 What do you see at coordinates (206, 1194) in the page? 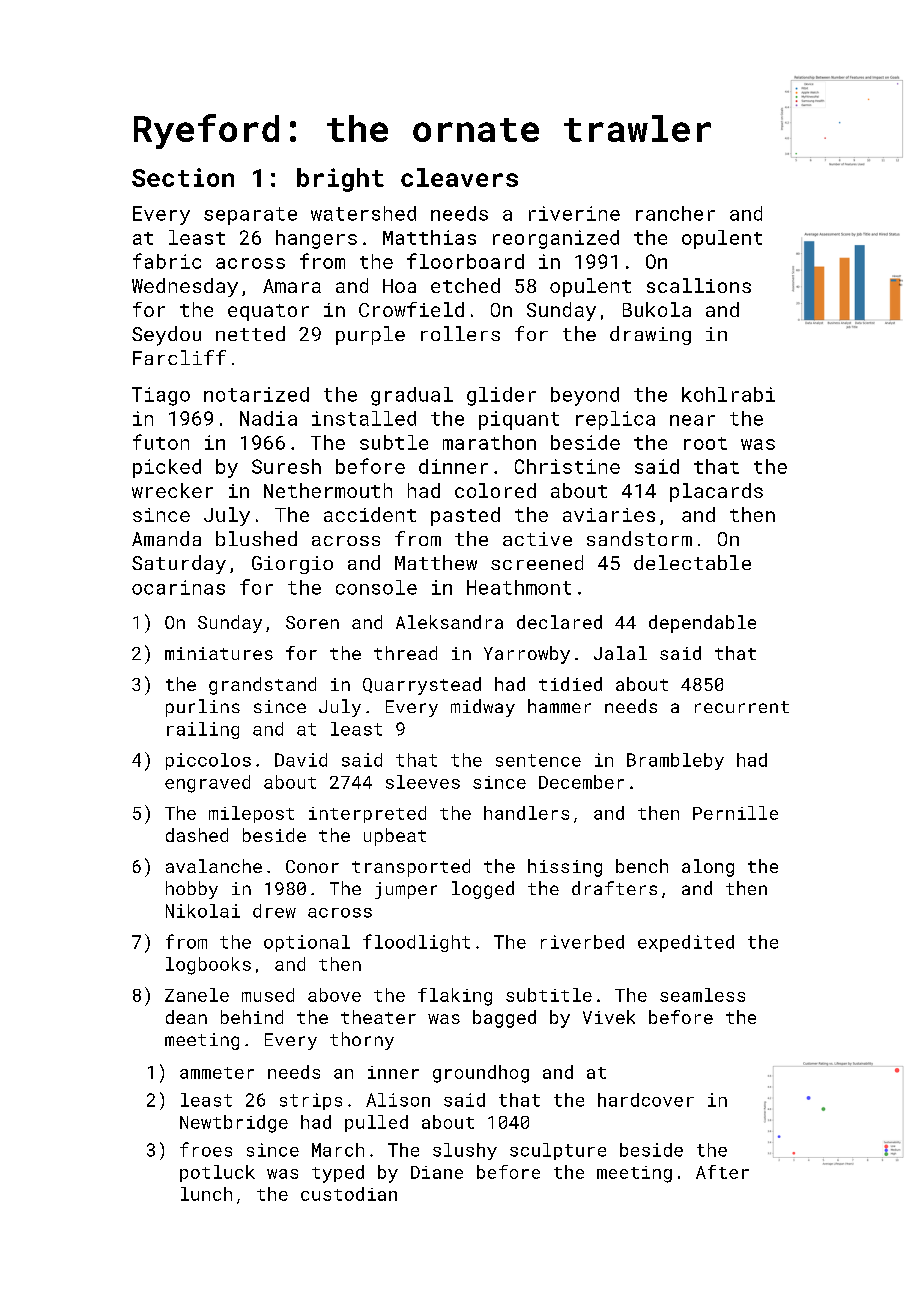
I see `lunch` at bounding box center [206, 1194].
